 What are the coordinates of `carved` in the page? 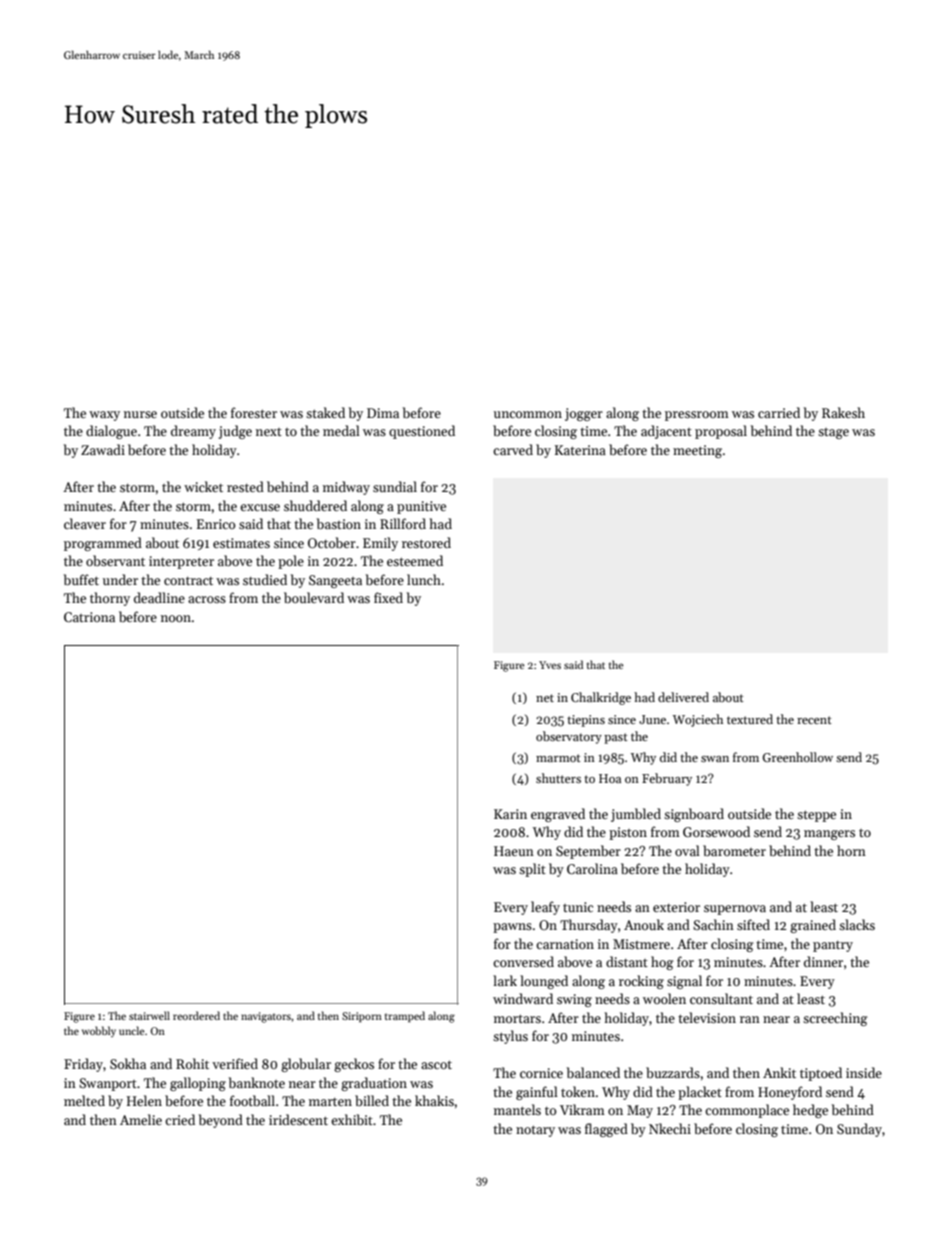 It's located at (513, 449).
